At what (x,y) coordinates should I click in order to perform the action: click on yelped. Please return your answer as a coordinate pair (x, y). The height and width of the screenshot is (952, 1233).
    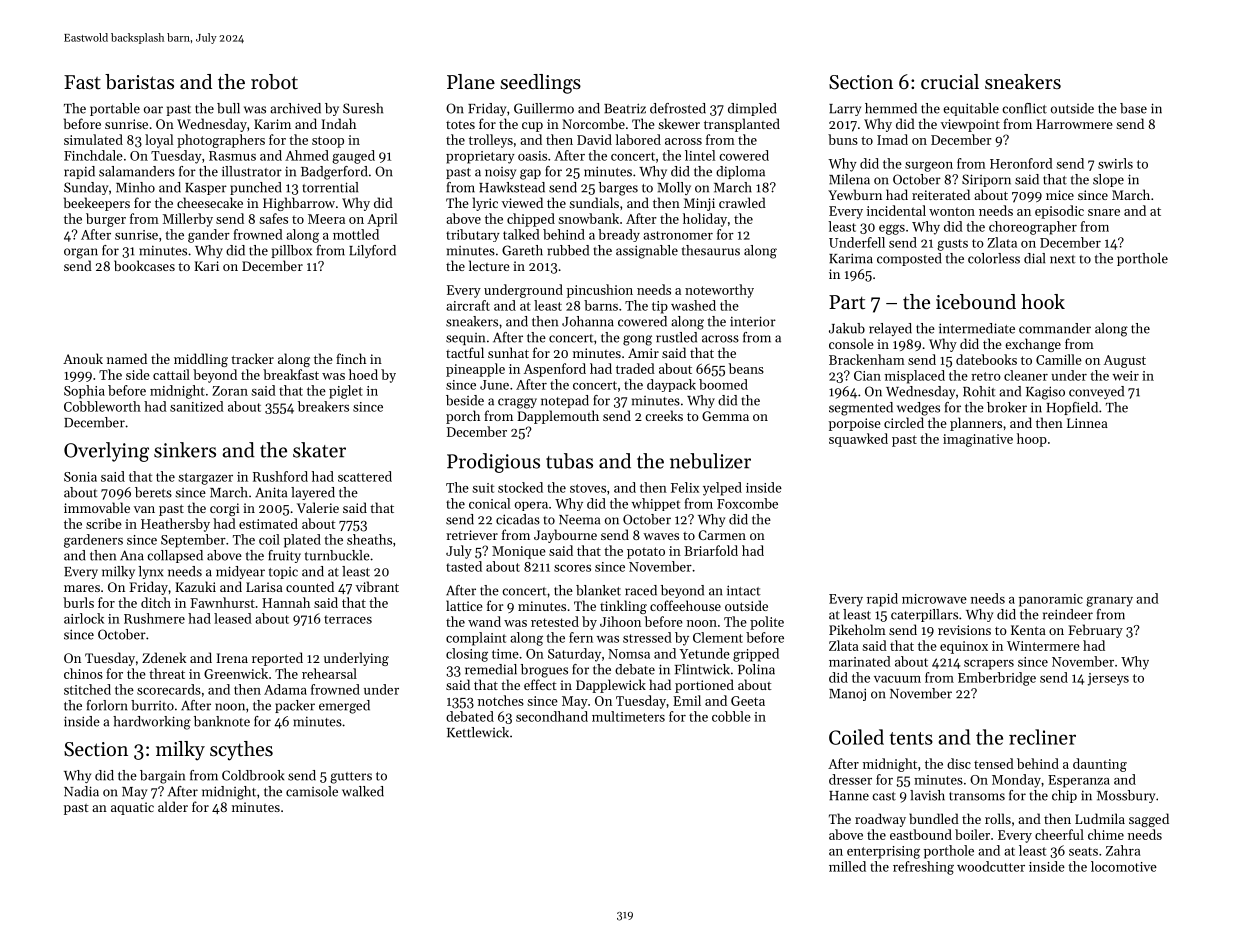
    Looking at the image, I should click on (722, 489).
